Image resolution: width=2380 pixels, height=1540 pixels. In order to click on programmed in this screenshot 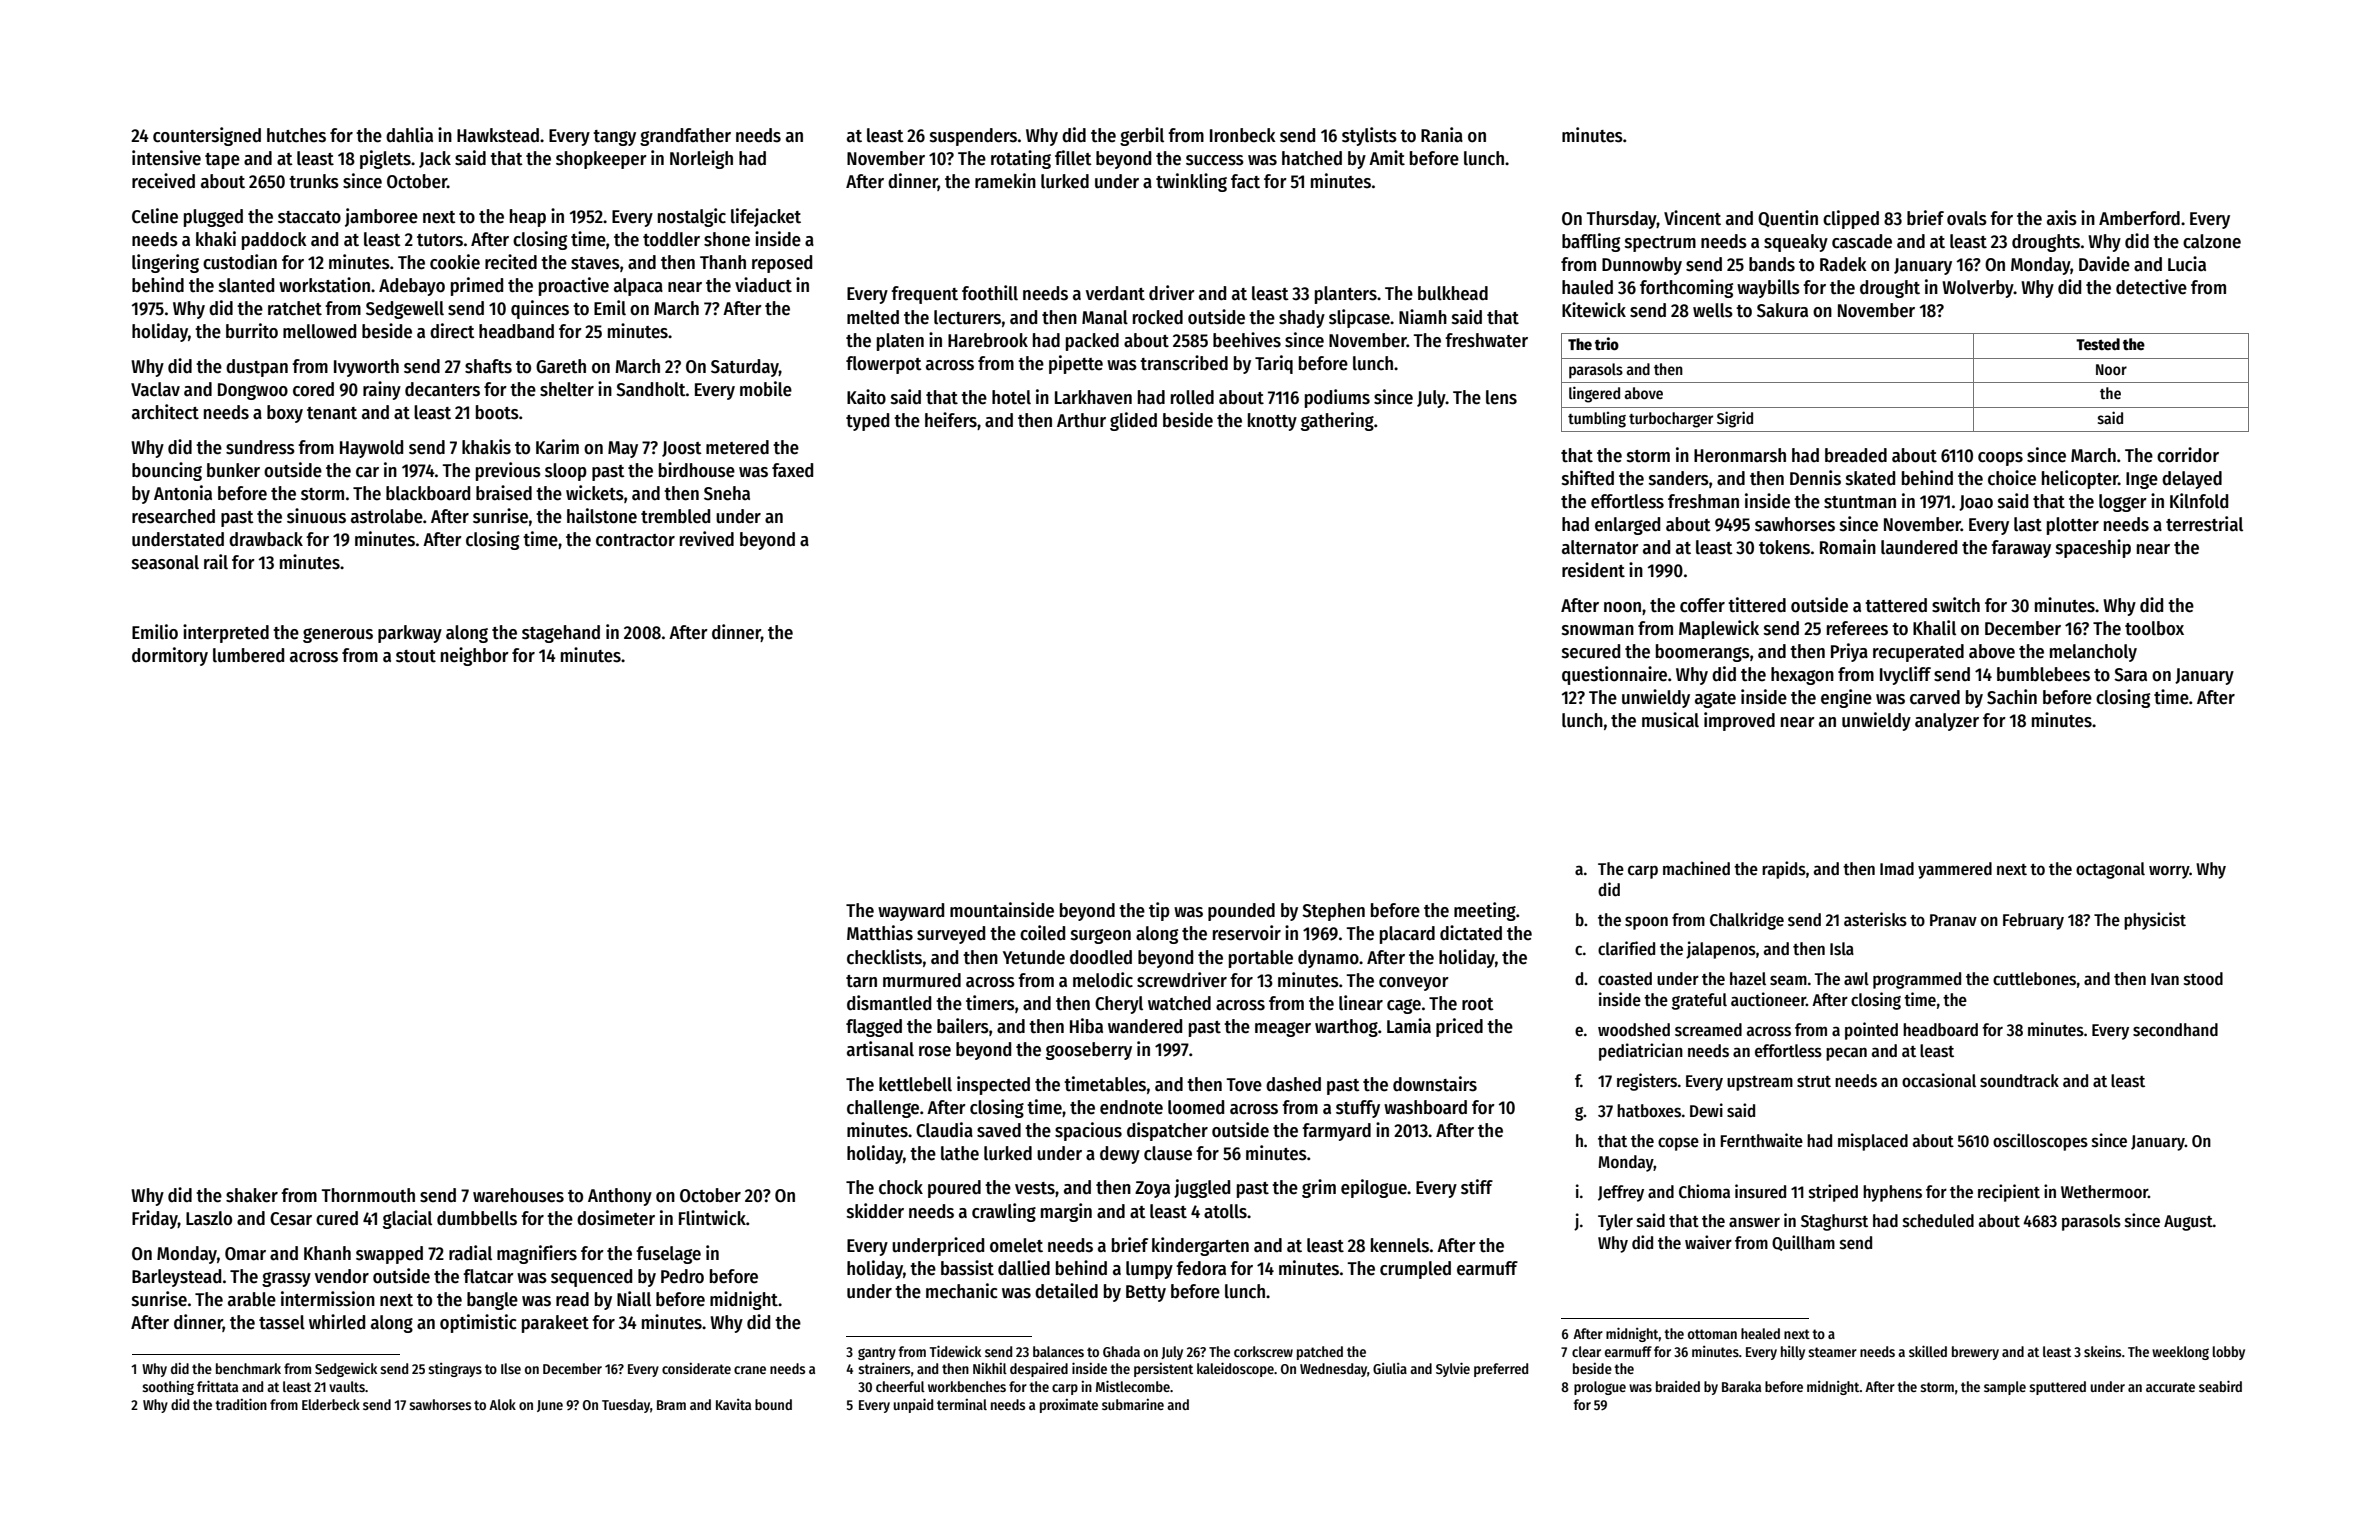, I will do `click(1917, 980)`.
